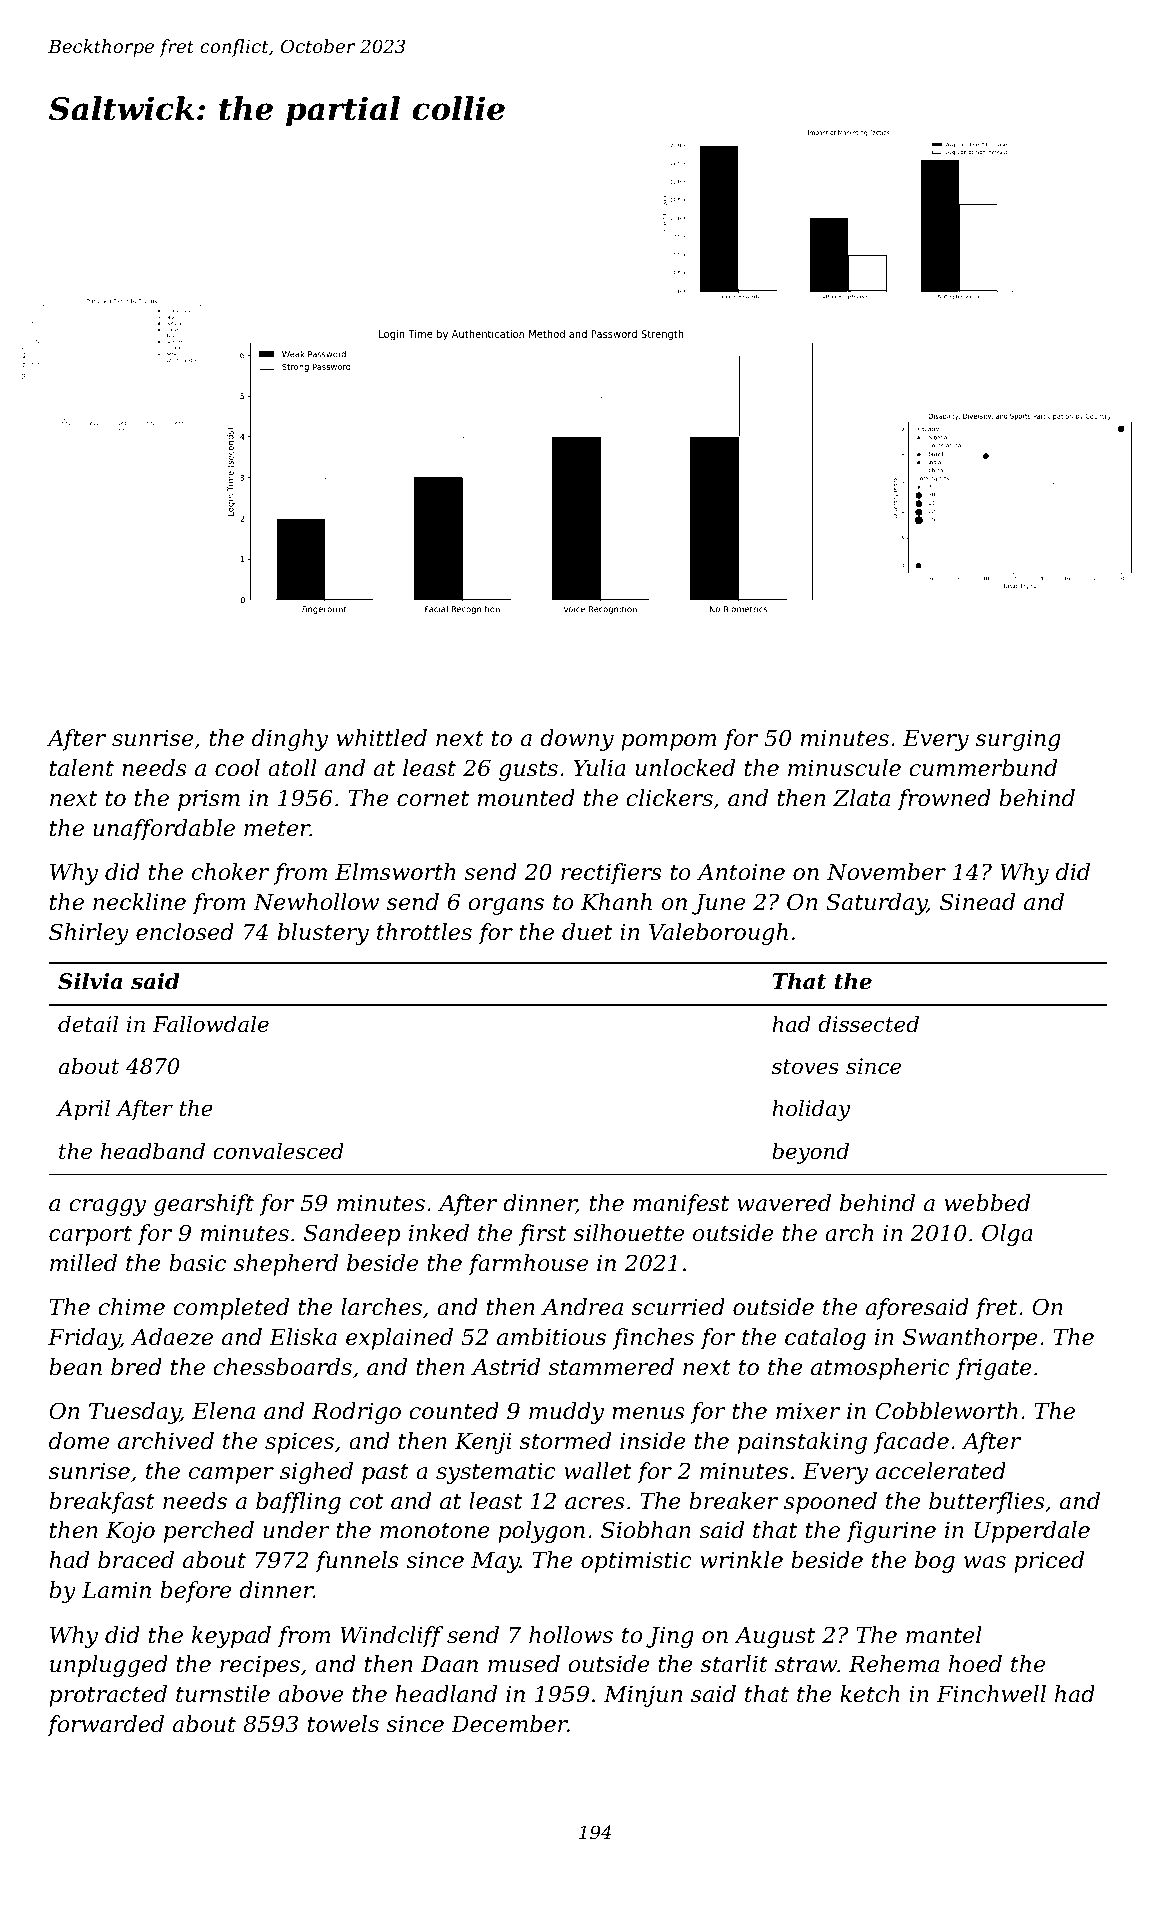  What do you see at coordinates (230, 872) in the screenshot?
I see `choker` at bounding box center [230, 872].
